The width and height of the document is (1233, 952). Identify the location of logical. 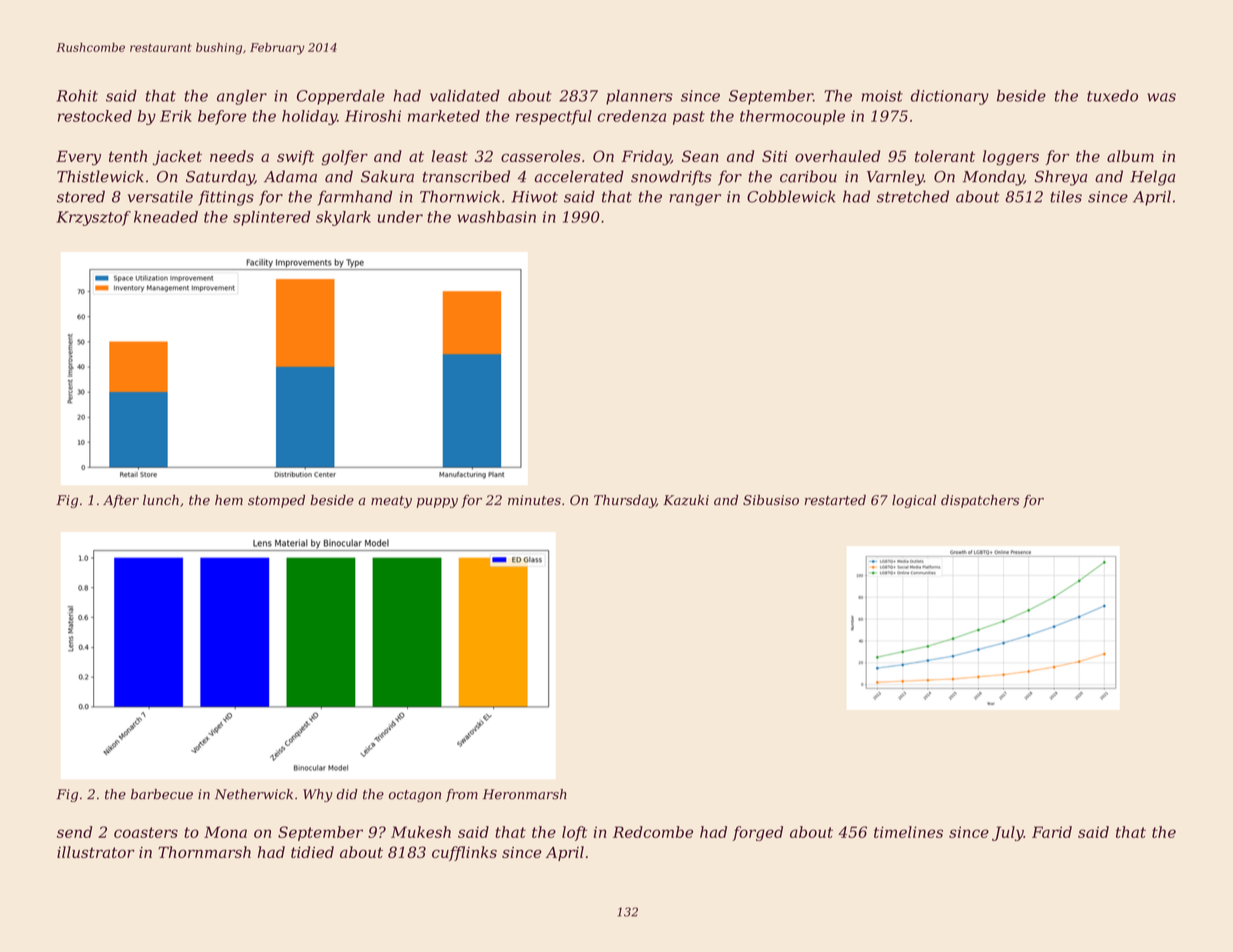
(914, 501).
